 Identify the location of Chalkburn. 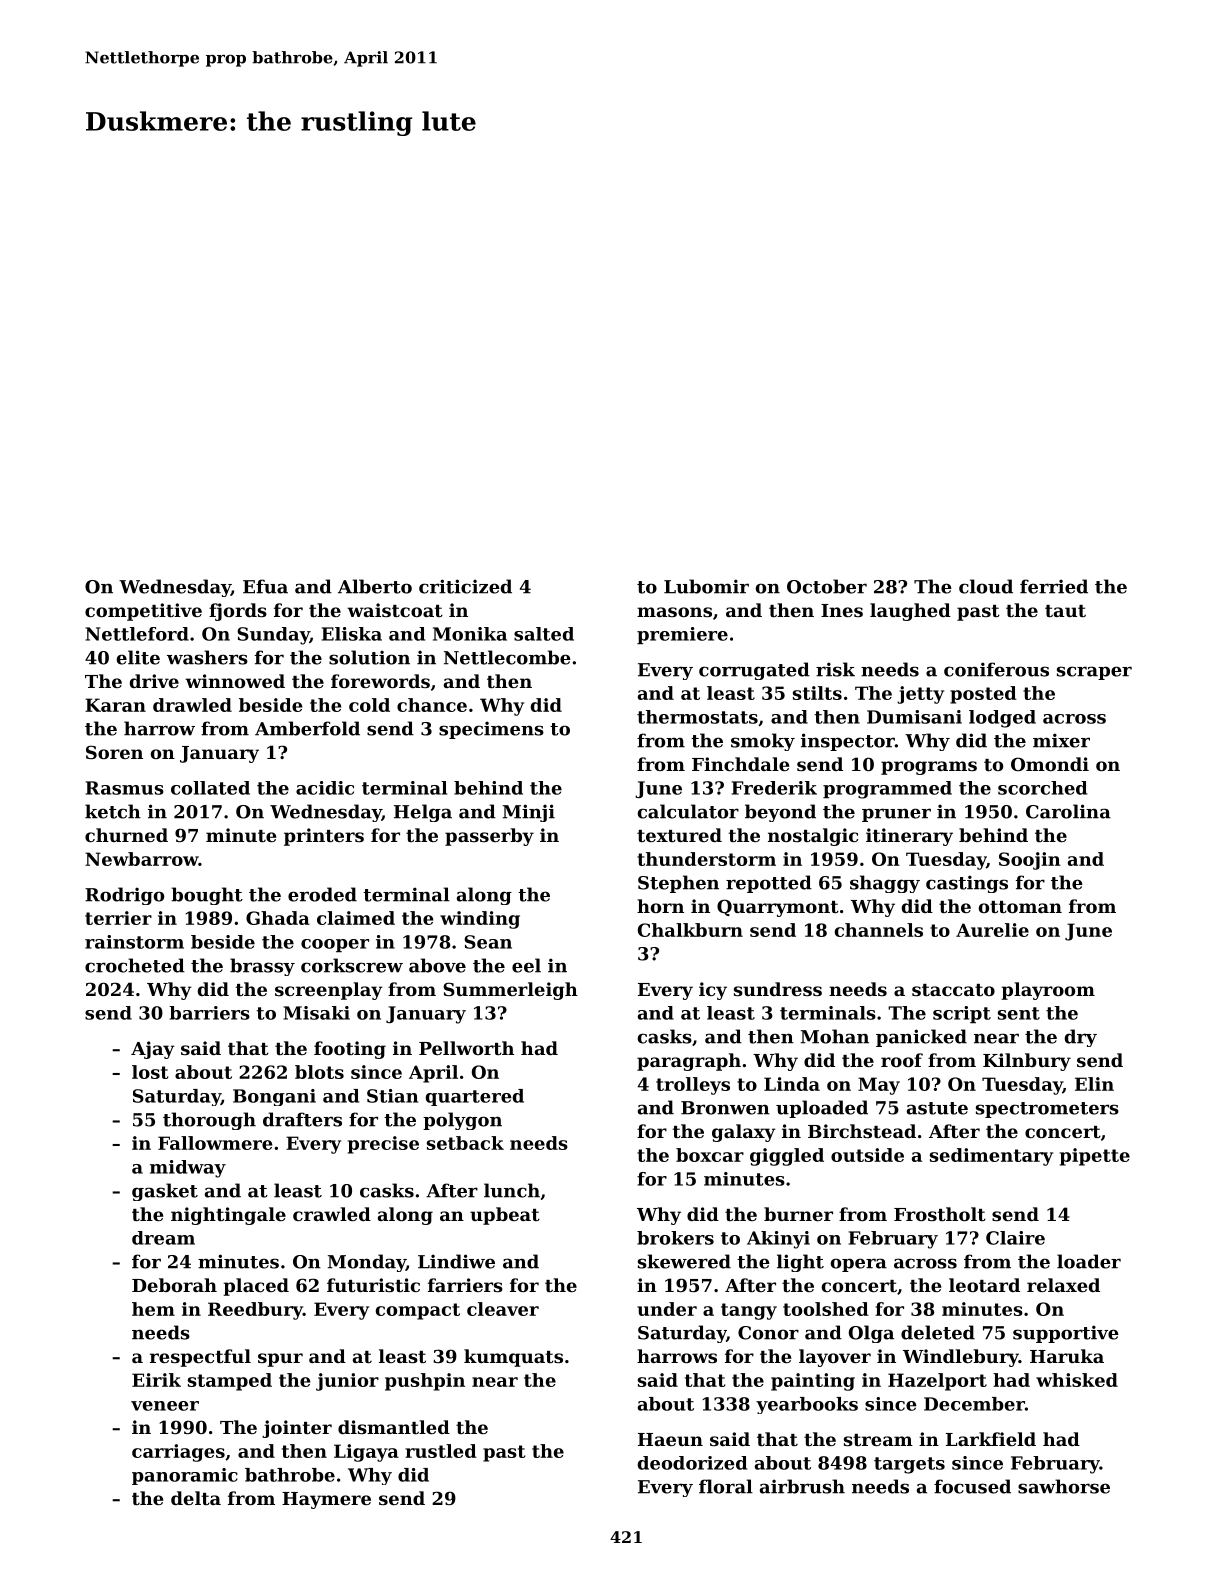
(690, 930).
